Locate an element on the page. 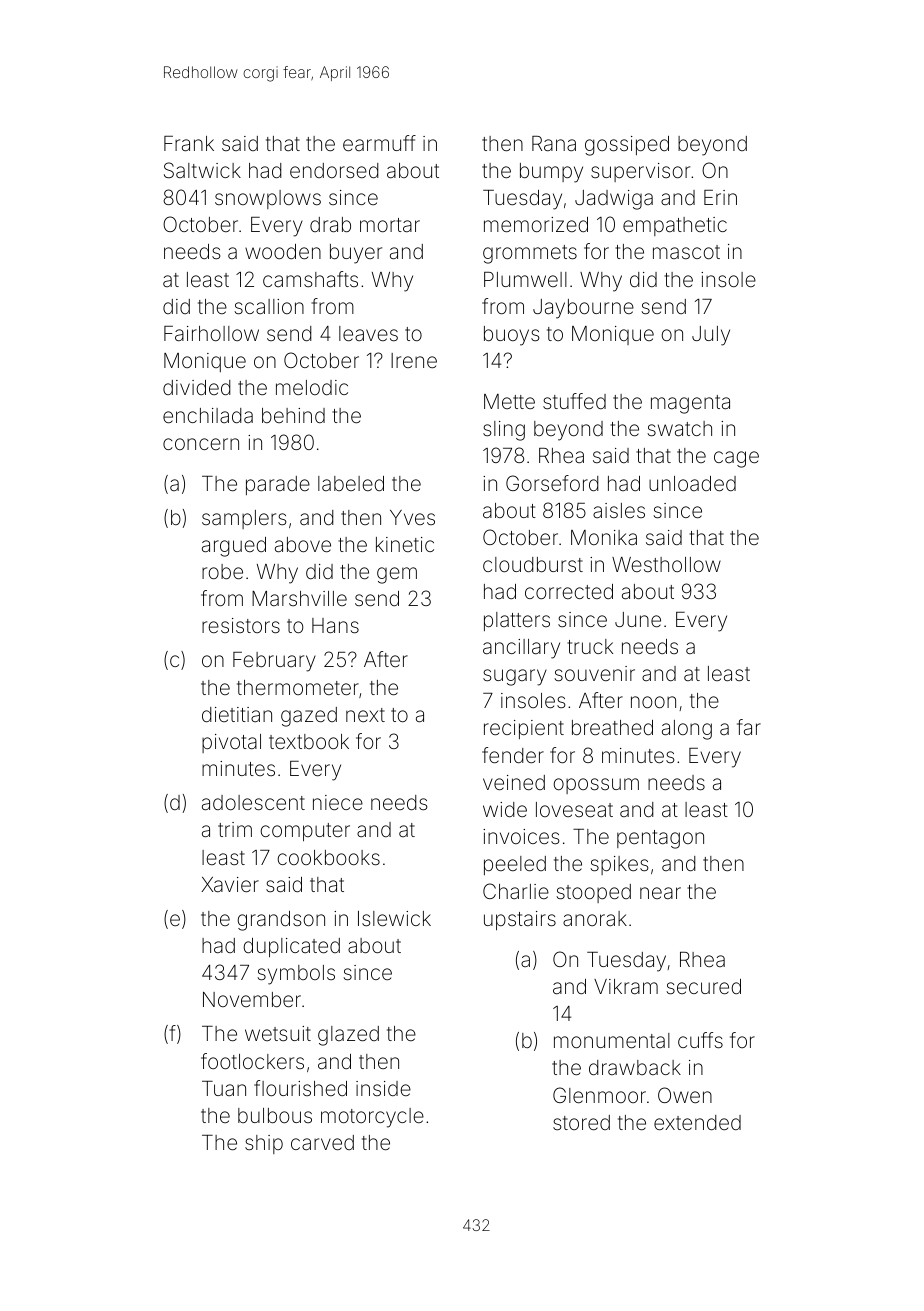 The width and height of the page is (924, 1311). extended is located at coordinates (697, 1122).
